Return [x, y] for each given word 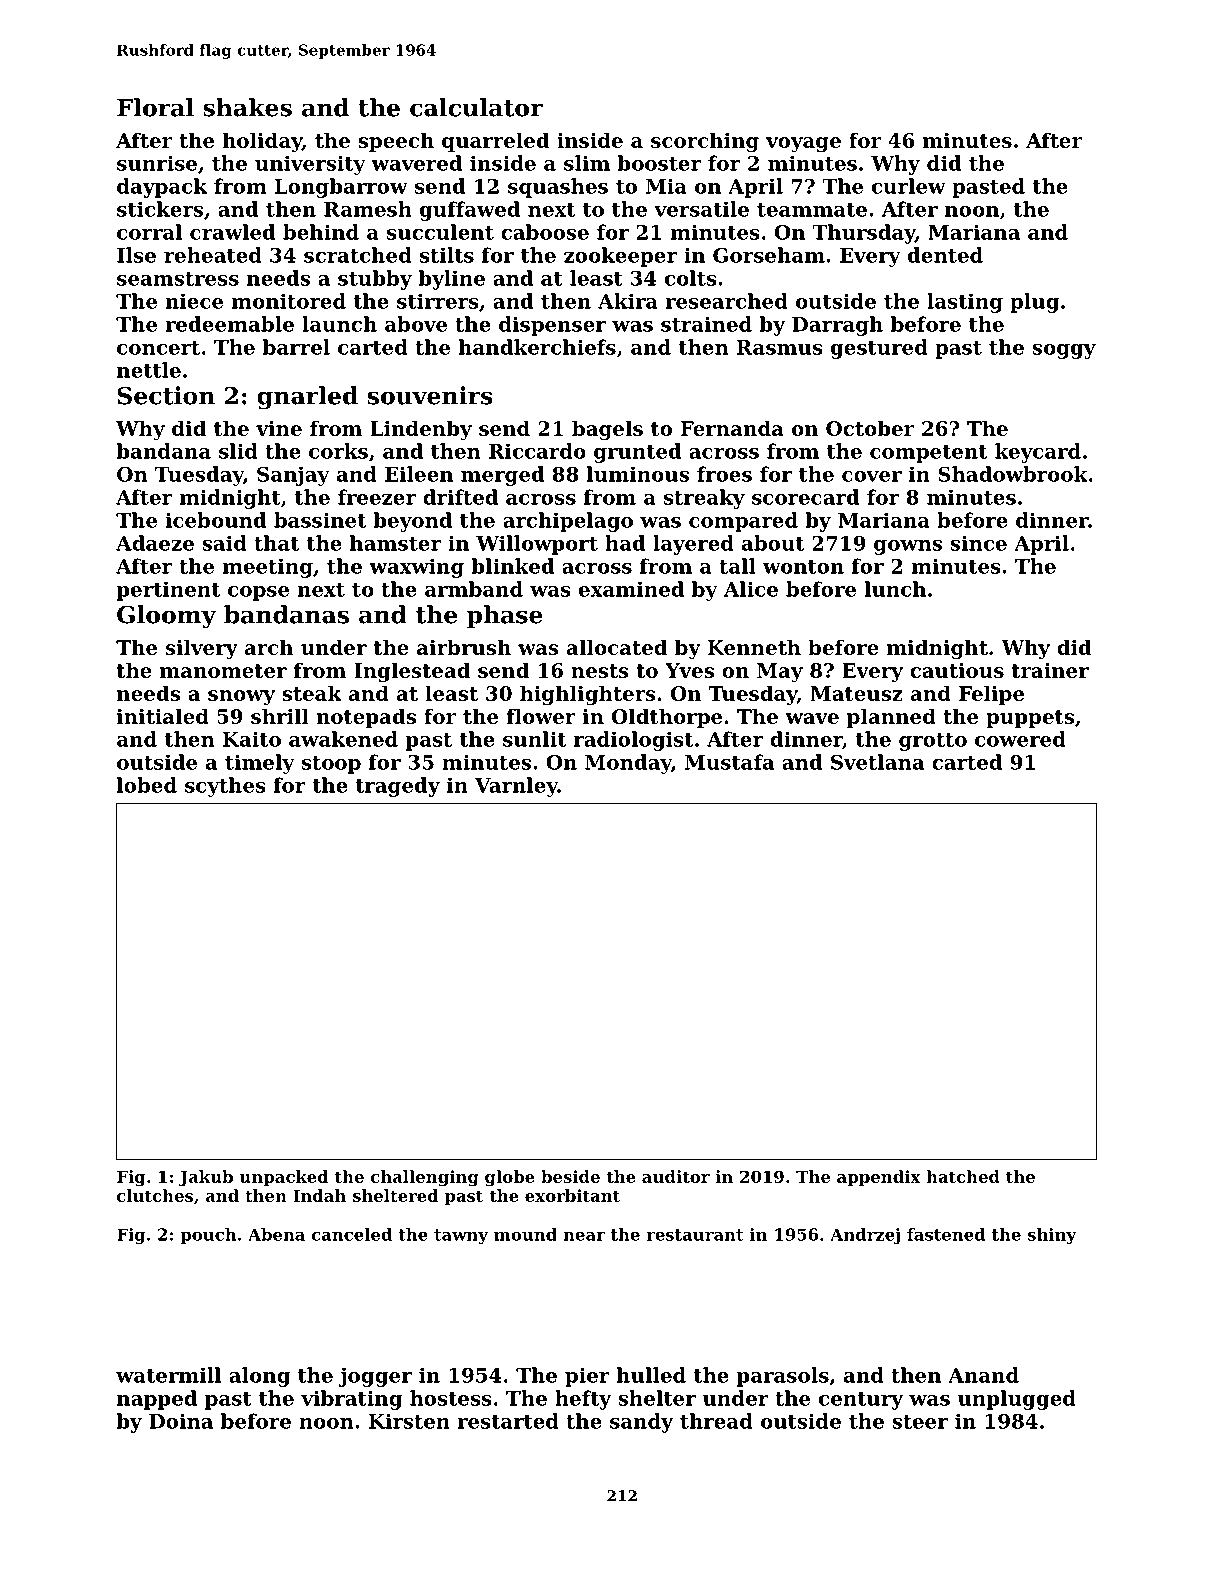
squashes [558, 188]
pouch [208, 1236]
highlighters [588, 695]
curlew [909, 186]
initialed [163, 716]
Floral [155, 107]
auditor [676, 1176]
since [978, 543]
